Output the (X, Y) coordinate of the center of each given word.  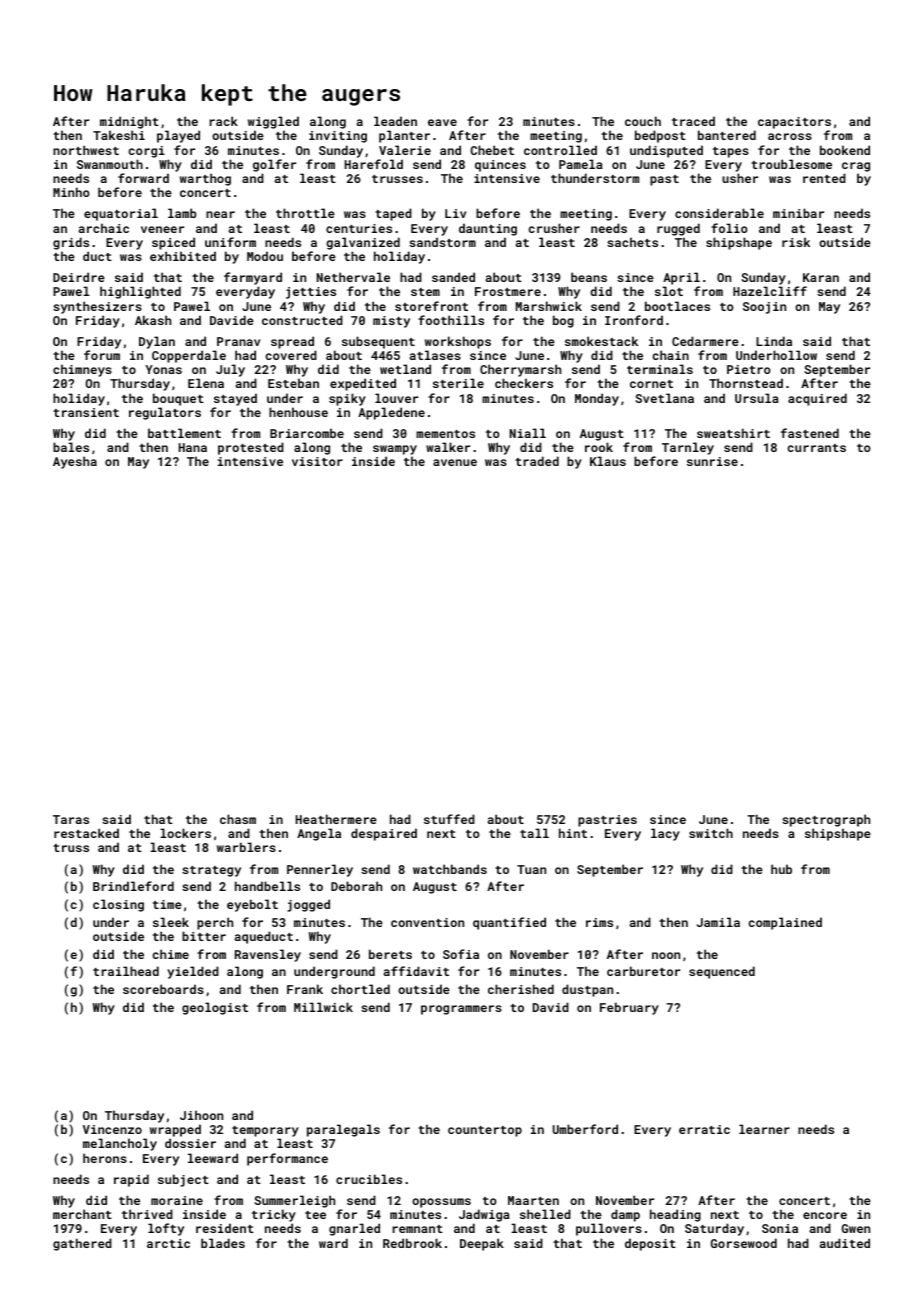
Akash (153, 320)
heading (675, 1215)
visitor (317, 461)
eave (442, 122)
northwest (86, 150)
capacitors (794, 123)
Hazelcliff (770, 291)
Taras (71, 819)
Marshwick (549, 306)
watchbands (450, 869)
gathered (82, 1244)
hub (781, 869)
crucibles (369, 1179)
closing (118, 905)
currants (816, 448)
